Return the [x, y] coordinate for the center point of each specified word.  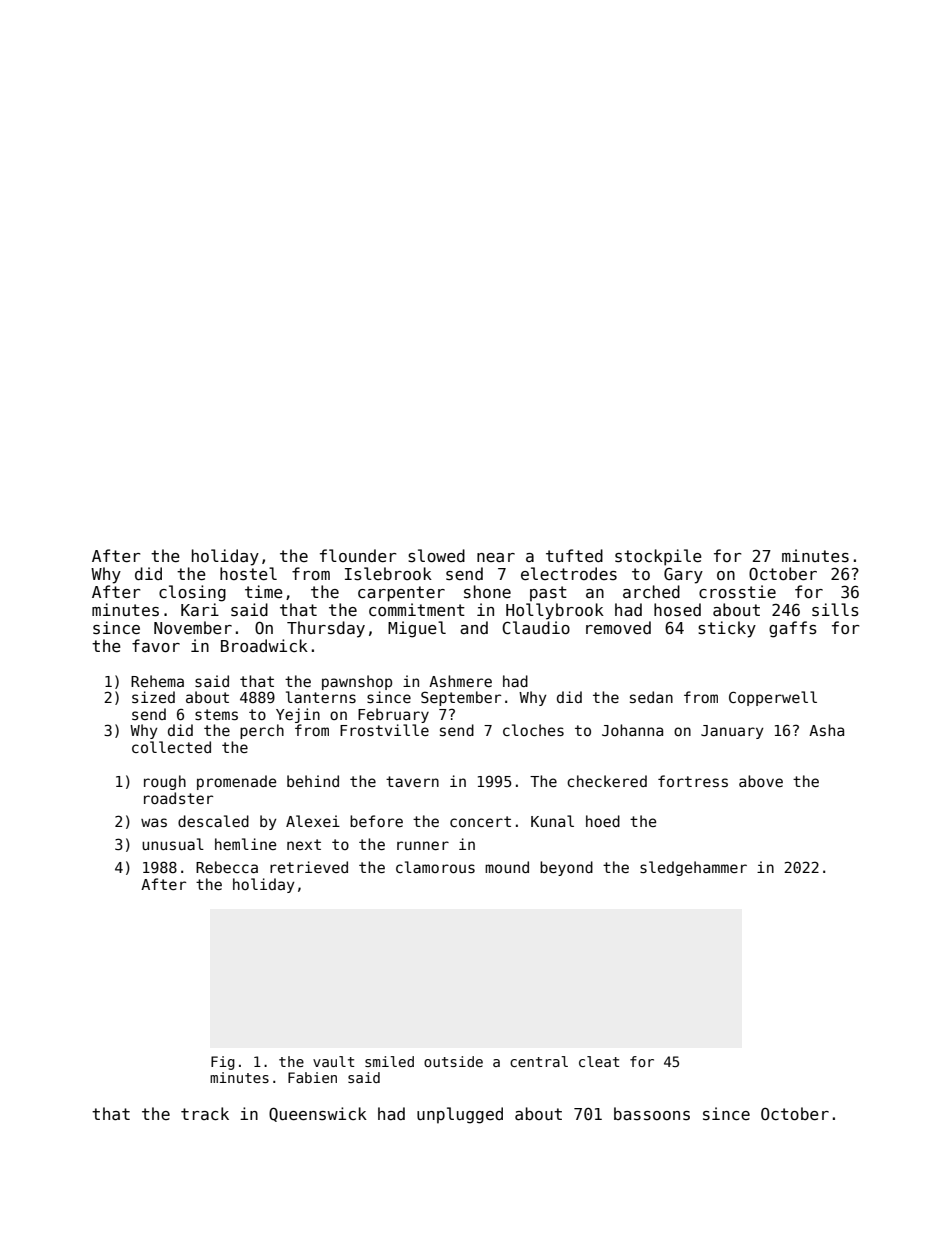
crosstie [737, 591]
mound [507, 867]
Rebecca [227, 867]
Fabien [312, 1077]
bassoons [652, 1114]
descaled [213, 821]
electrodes [569, 573]
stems [216, 714]
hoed [603, 821]
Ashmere [460, 681]
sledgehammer [693, 868]
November [193, 627]
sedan [651, 697]
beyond [566, 868]
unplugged [460, 1115]
